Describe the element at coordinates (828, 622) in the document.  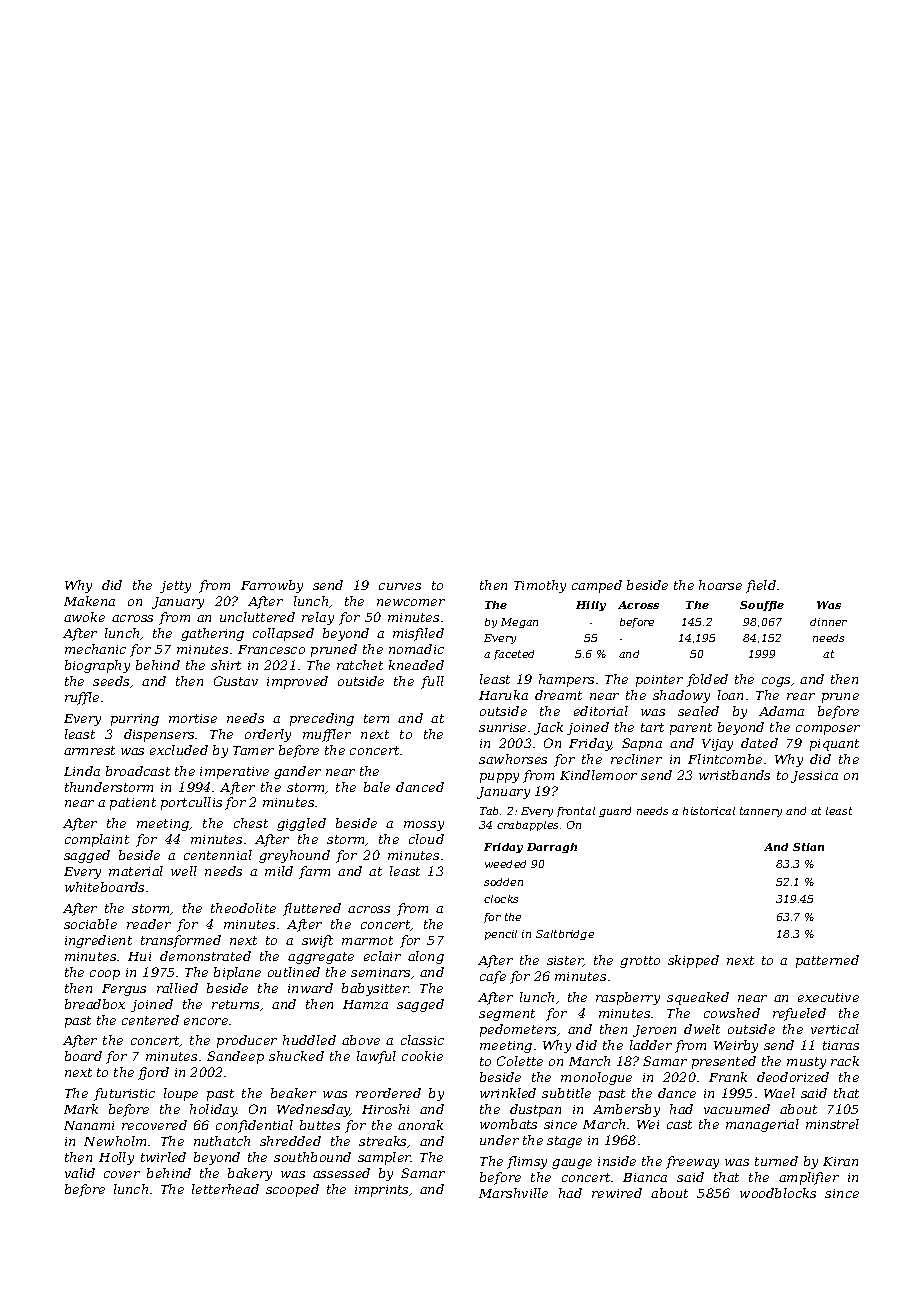
I see `dinner` at that location.
